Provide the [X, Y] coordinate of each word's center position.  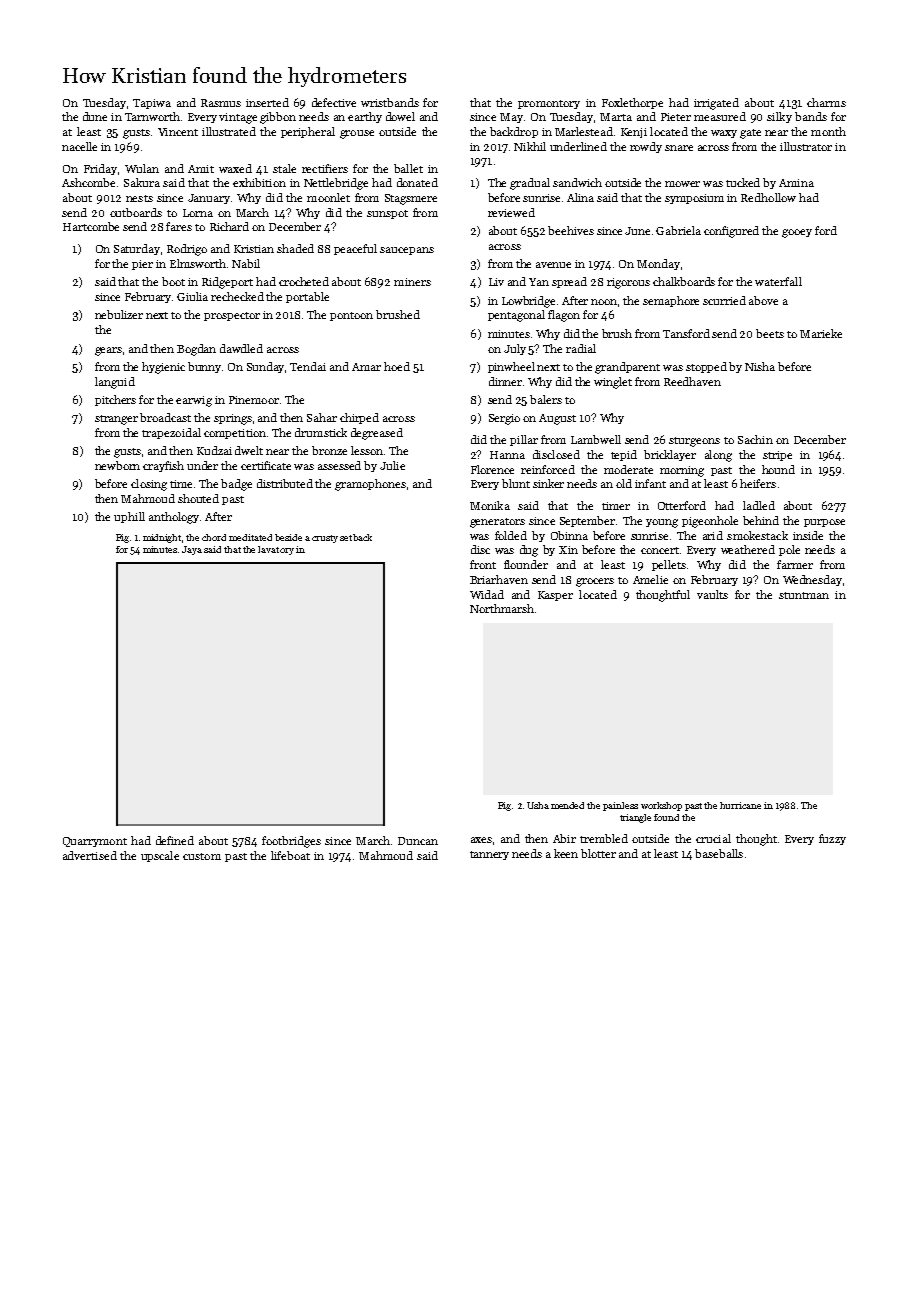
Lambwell [596, 439]
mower [682, 184]
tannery [489, 855]
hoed [397, 366]
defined [175, 840]
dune [95, 116]
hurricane [740, 805]
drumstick [321, 432]
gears [108, 351]
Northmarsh [502, 608]
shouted [198, 498]
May [511, 118]
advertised [90, 855]
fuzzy [832, 839]
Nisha [760, 366]
